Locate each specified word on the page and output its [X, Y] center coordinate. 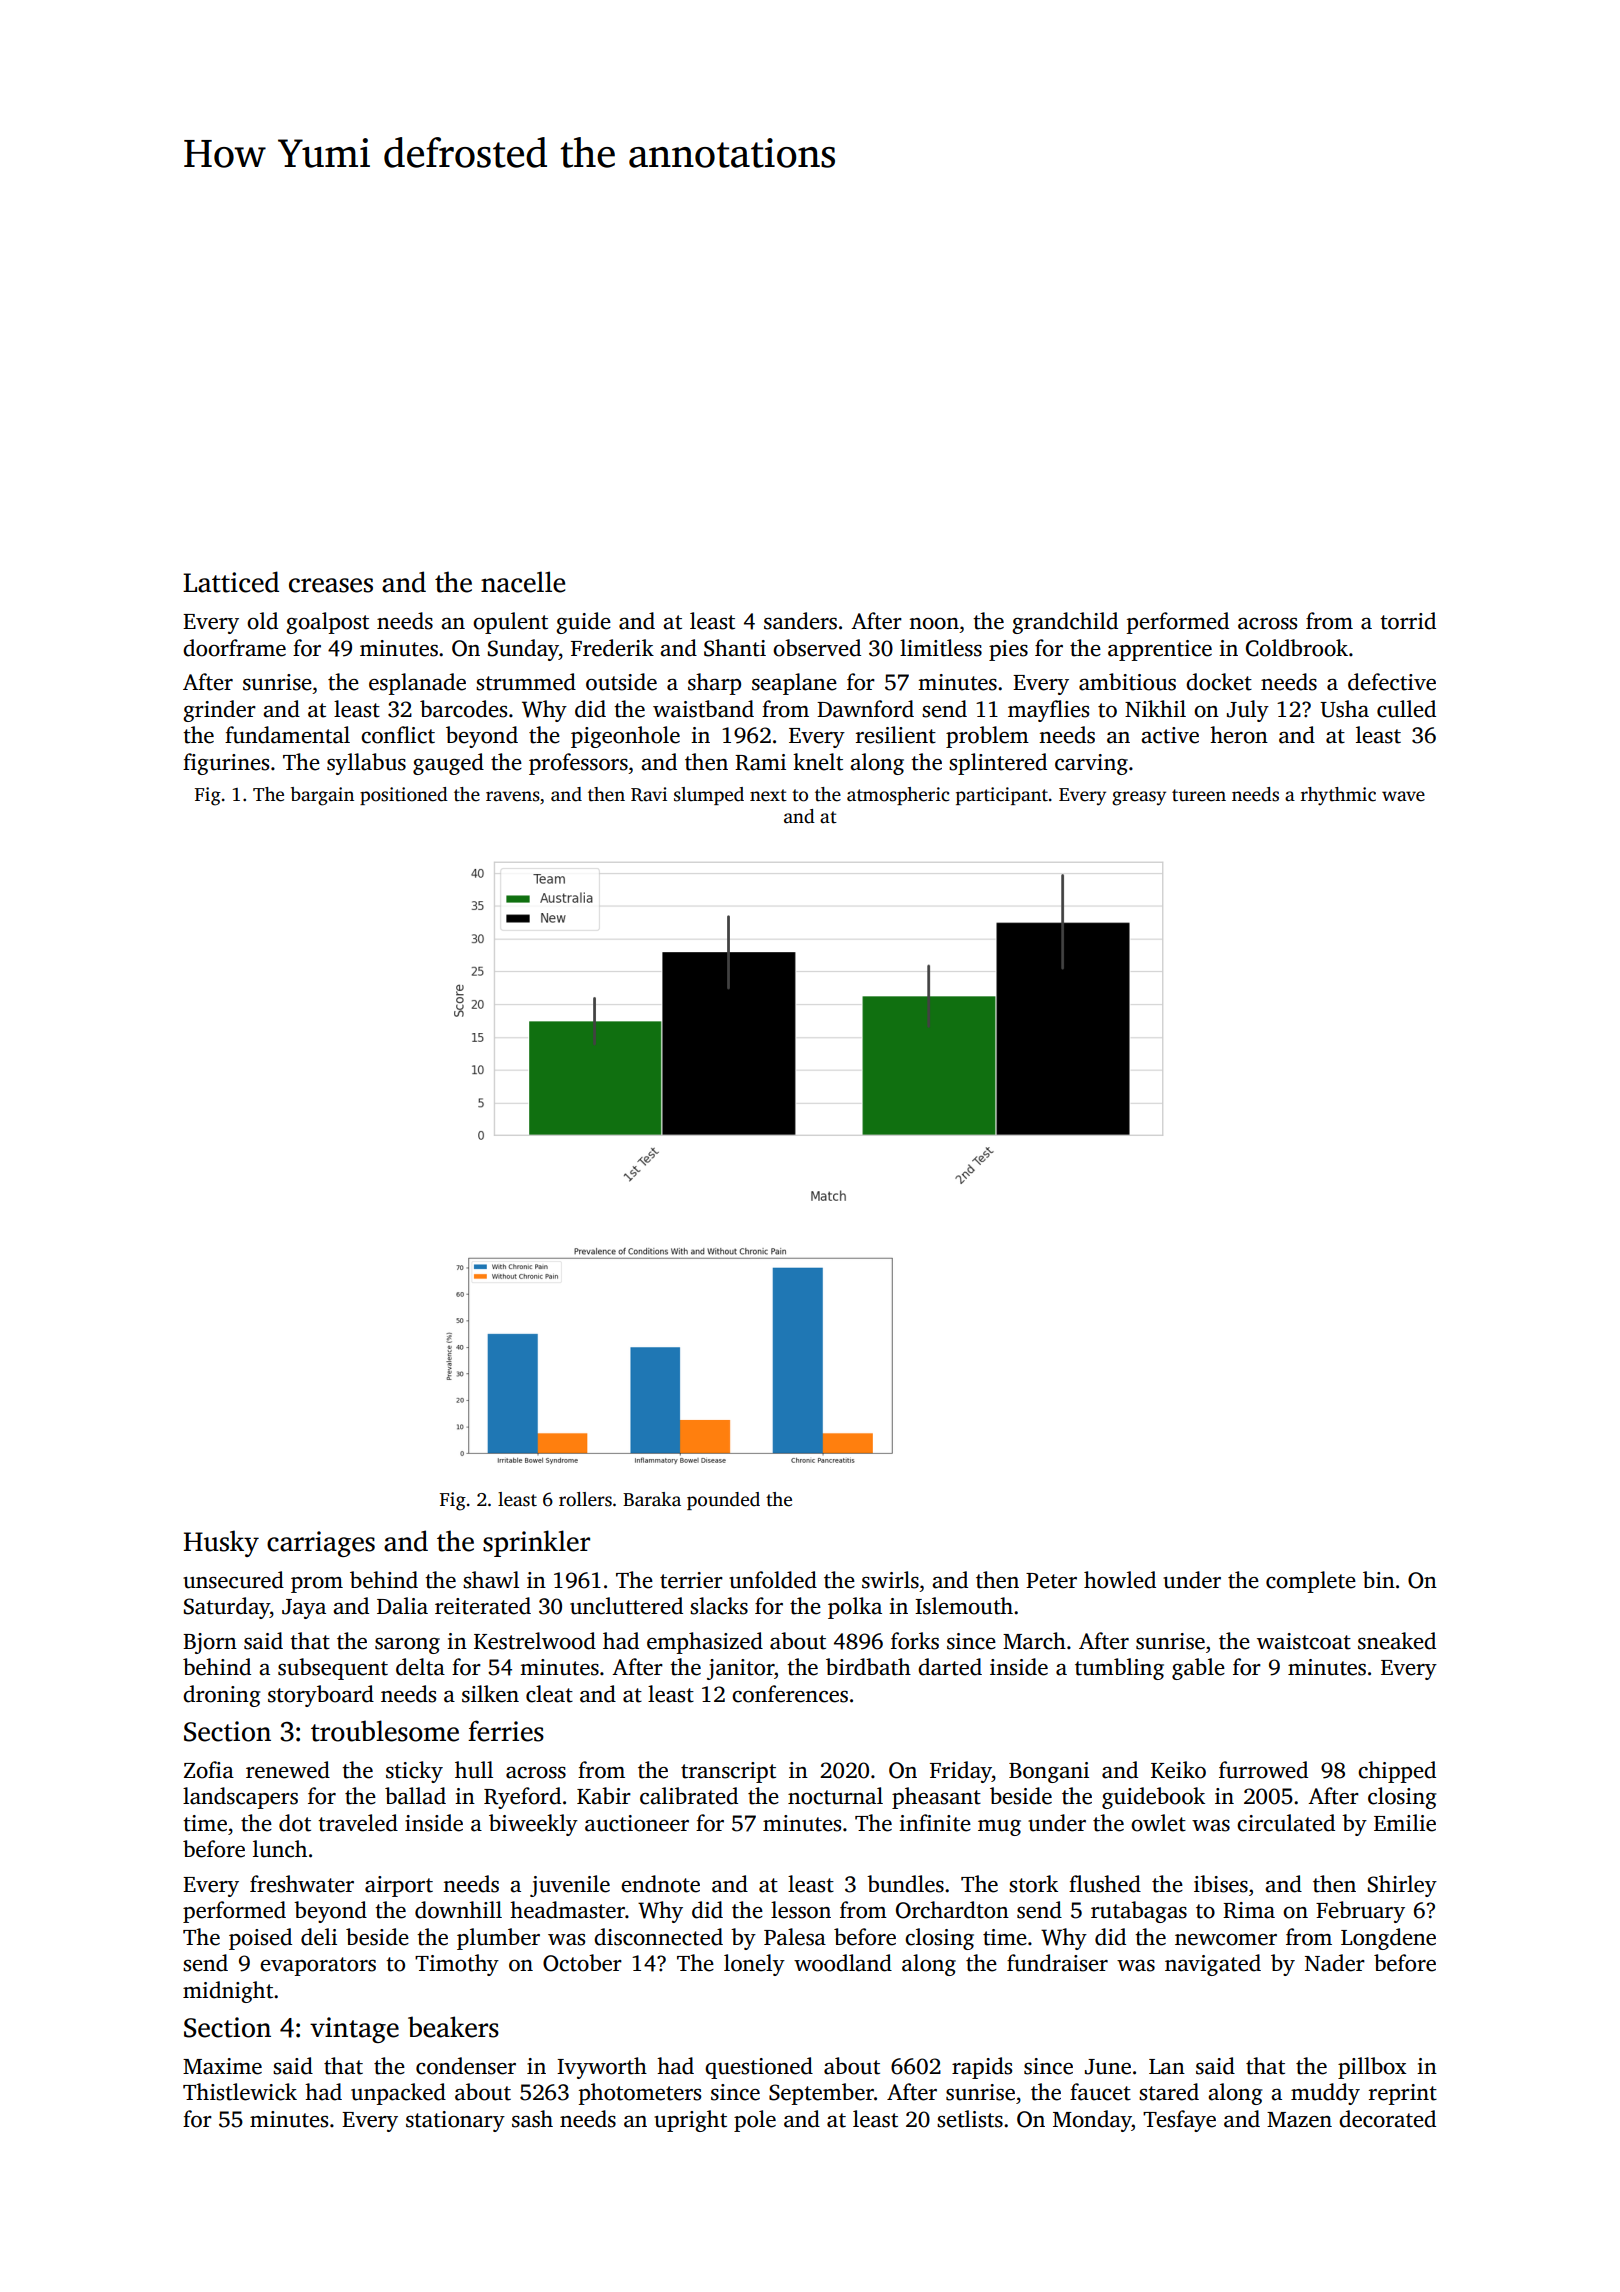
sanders [800, 621]
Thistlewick [240, 2092]
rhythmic [1338, 796]
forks [915, 1641]
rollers [585, 1499]
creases [331, 585]
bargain [322, 796]
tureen [1199, 795]
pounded [723, 1501]
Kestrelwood [535, 1641]
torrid [1408, 621]
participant [1002, 796]
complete [1311, 1582]
